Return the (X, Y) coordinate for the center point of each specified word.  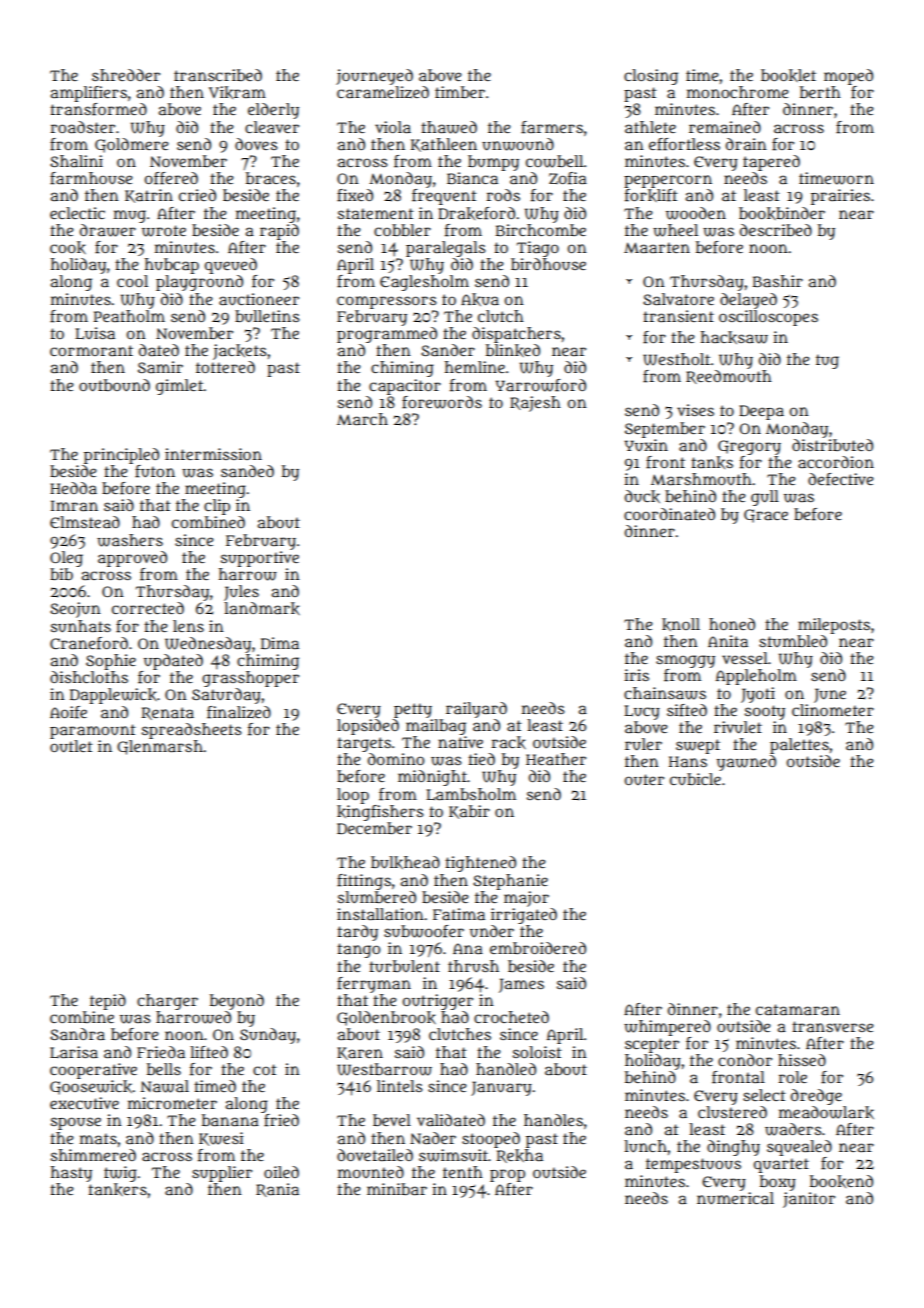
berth (820, 92)
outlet (71, 746)
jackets (240, 352)
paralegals (446, 249)
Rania (277, 1190)
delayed (748, 301)
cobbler (402, 230)
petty (413, 710)
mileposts (834, 626)
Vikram (237, 92)
